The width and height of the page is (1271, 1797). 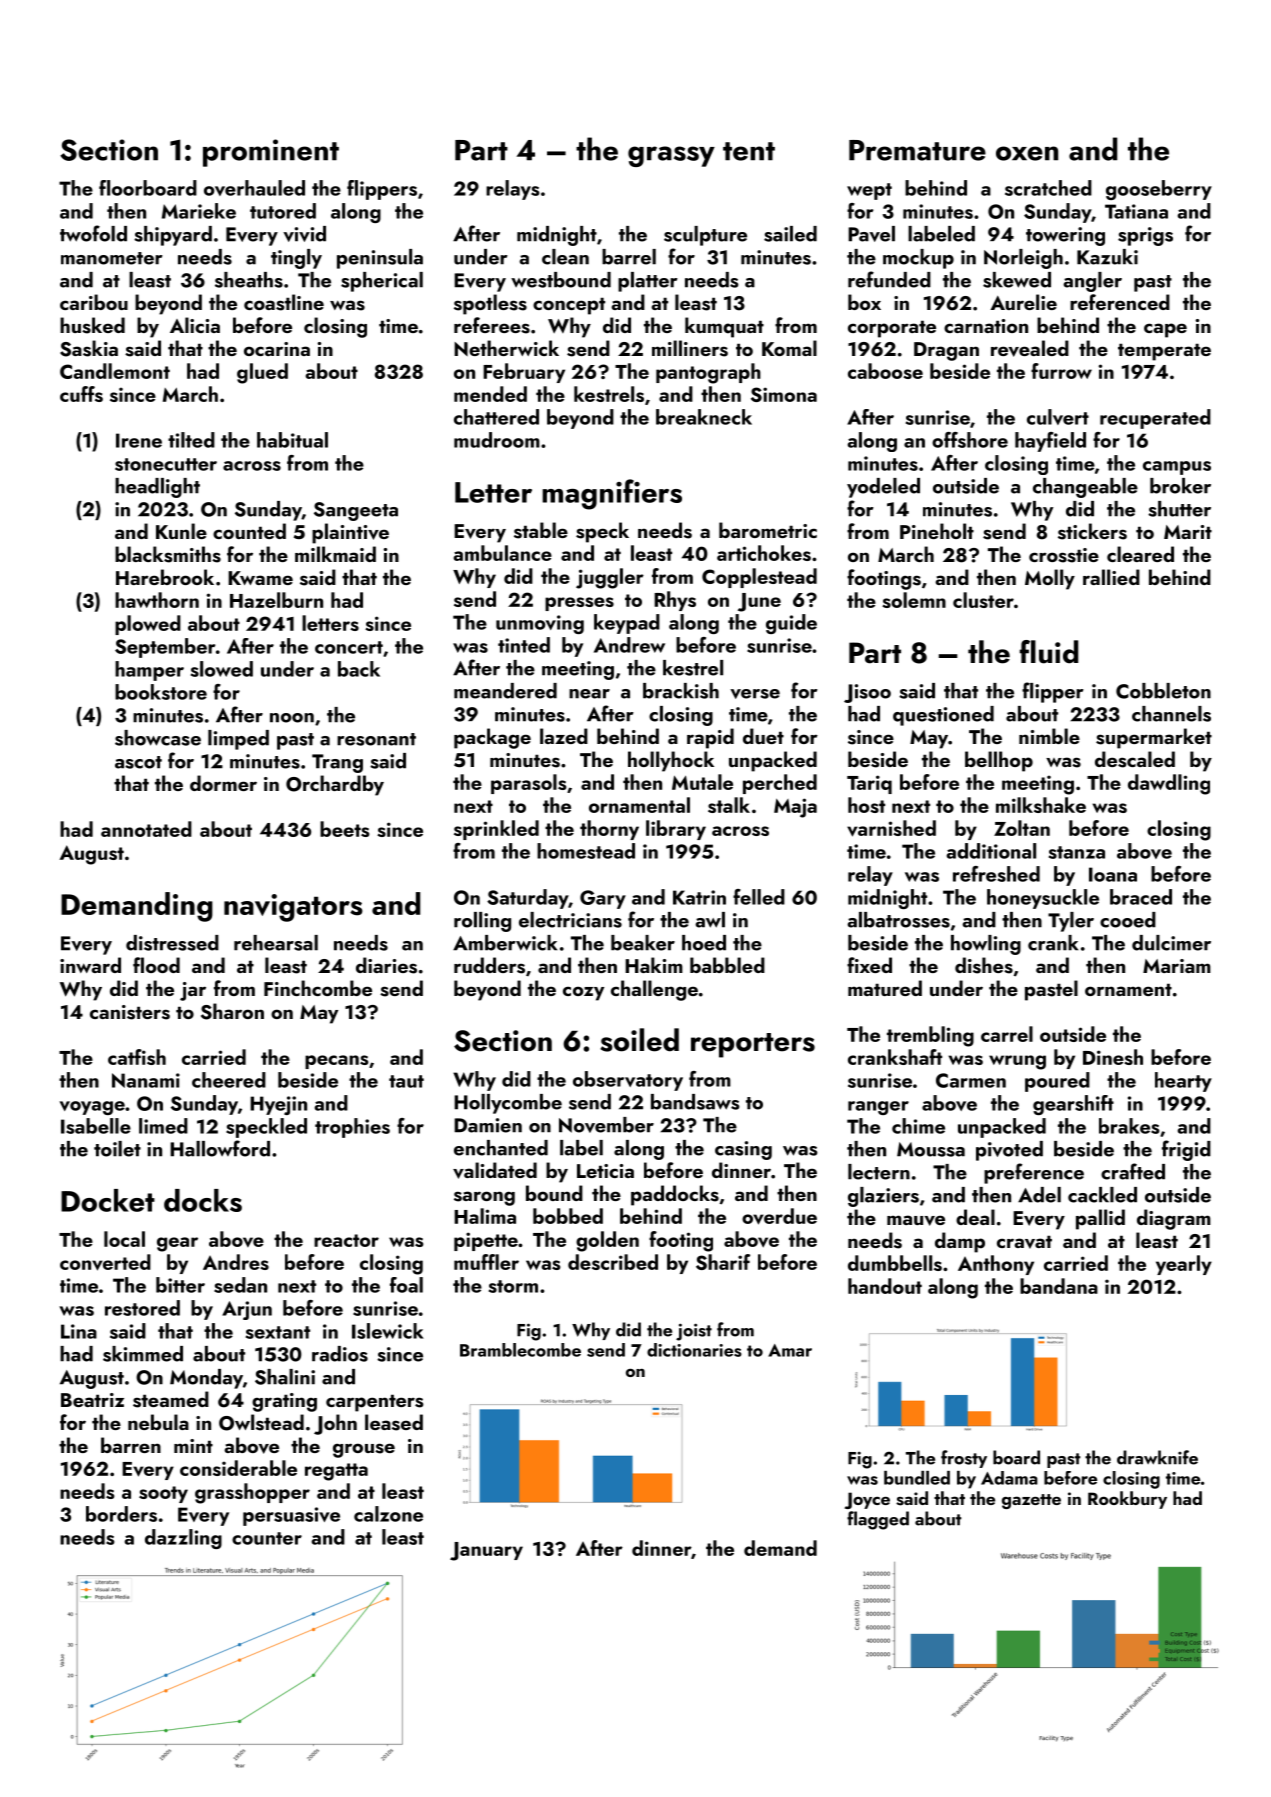 I want to click on cozy, so click(x=583, y=993).
